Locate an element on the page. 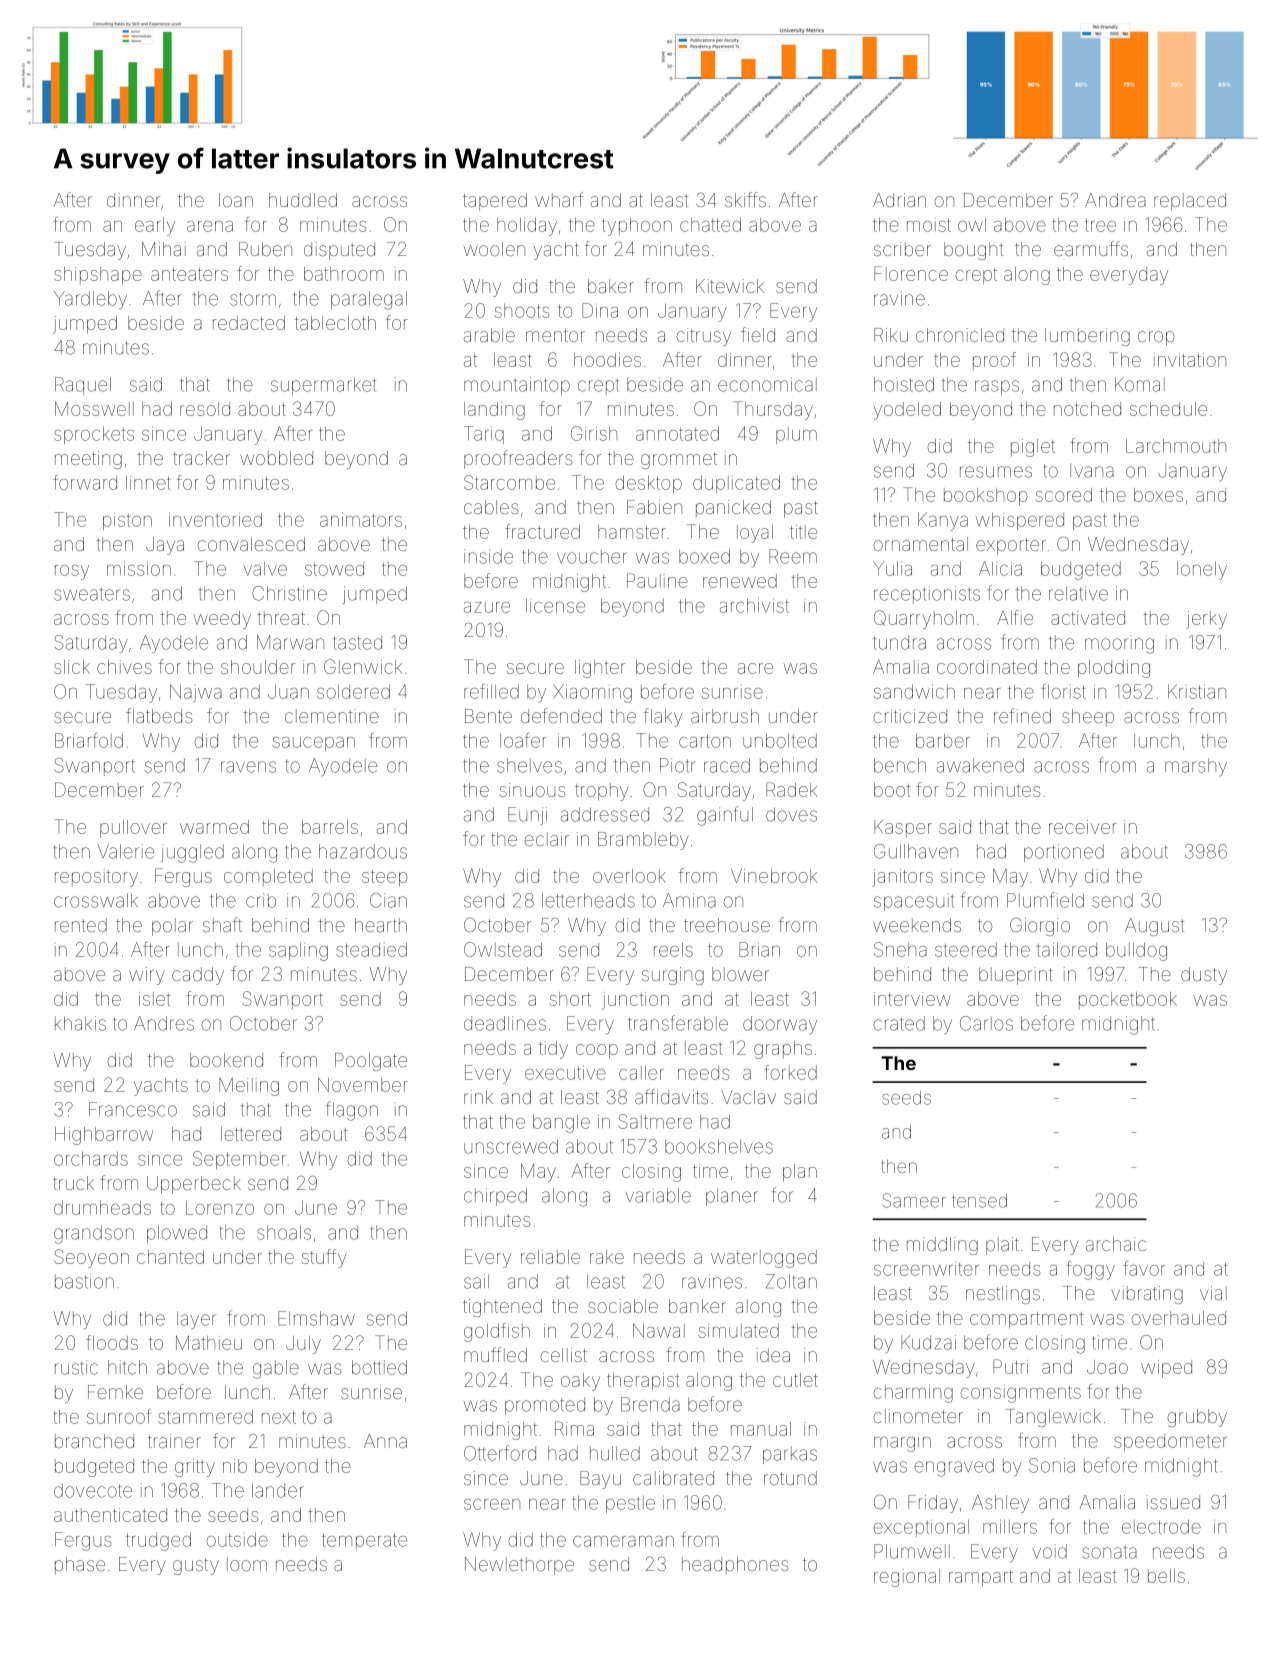  orchards is located at coordinates (91, 1158).
